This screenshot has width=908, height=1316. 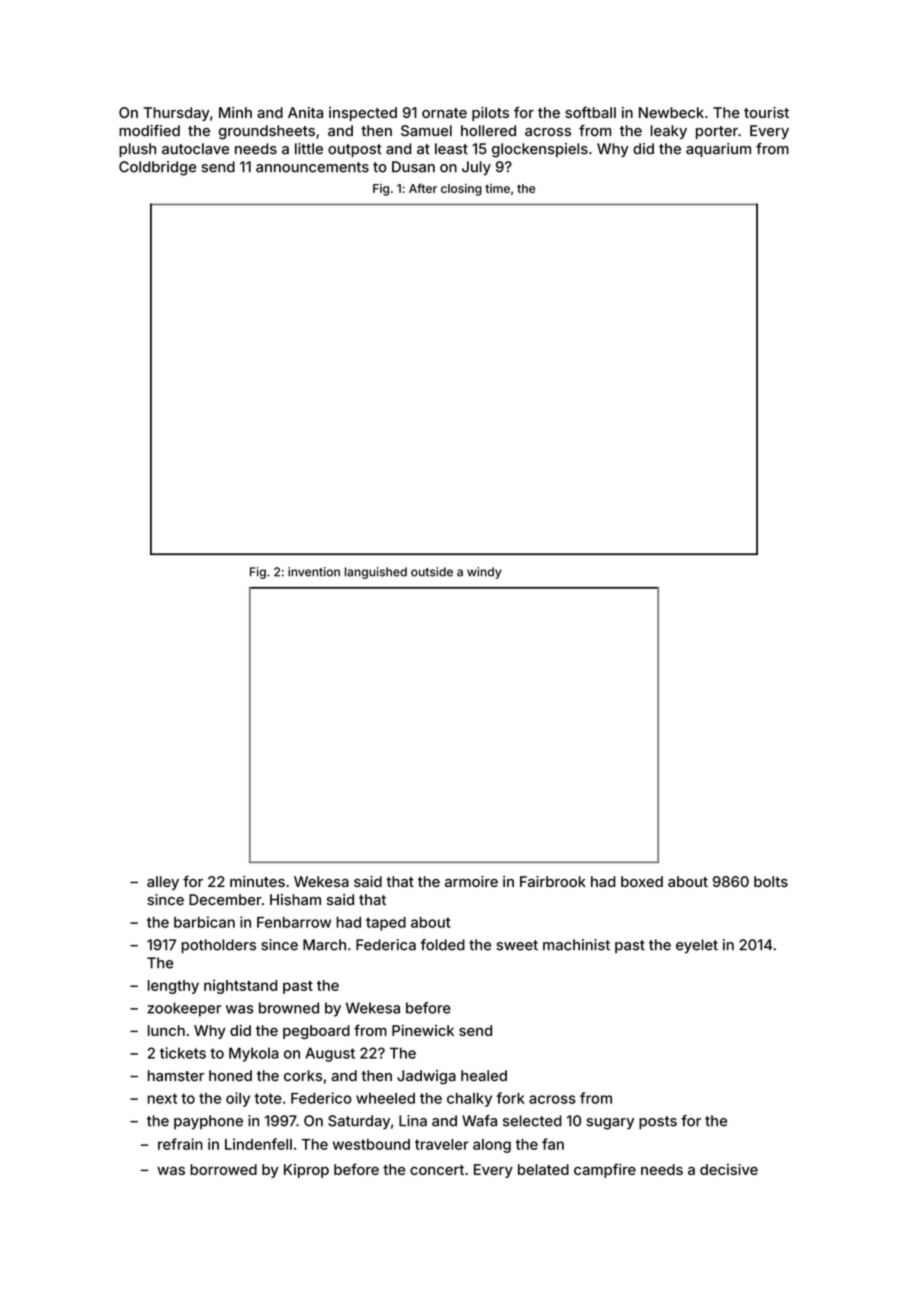 What do you see at coordinates (423, 188) in the screenshot?
I see `After` at bounding box center [423, 188].
